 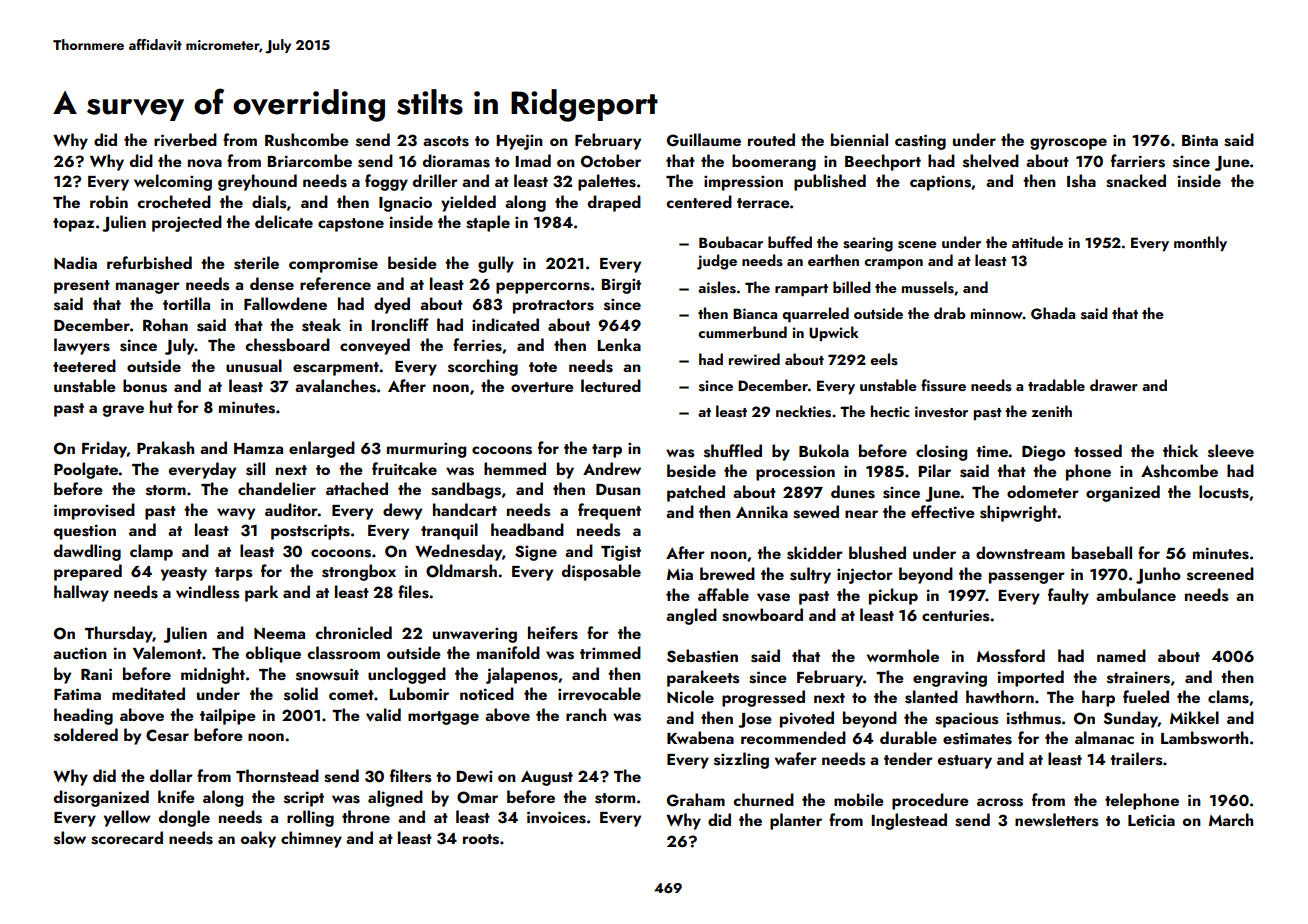 I want to click on unusual, so click(x=254, y=366).
